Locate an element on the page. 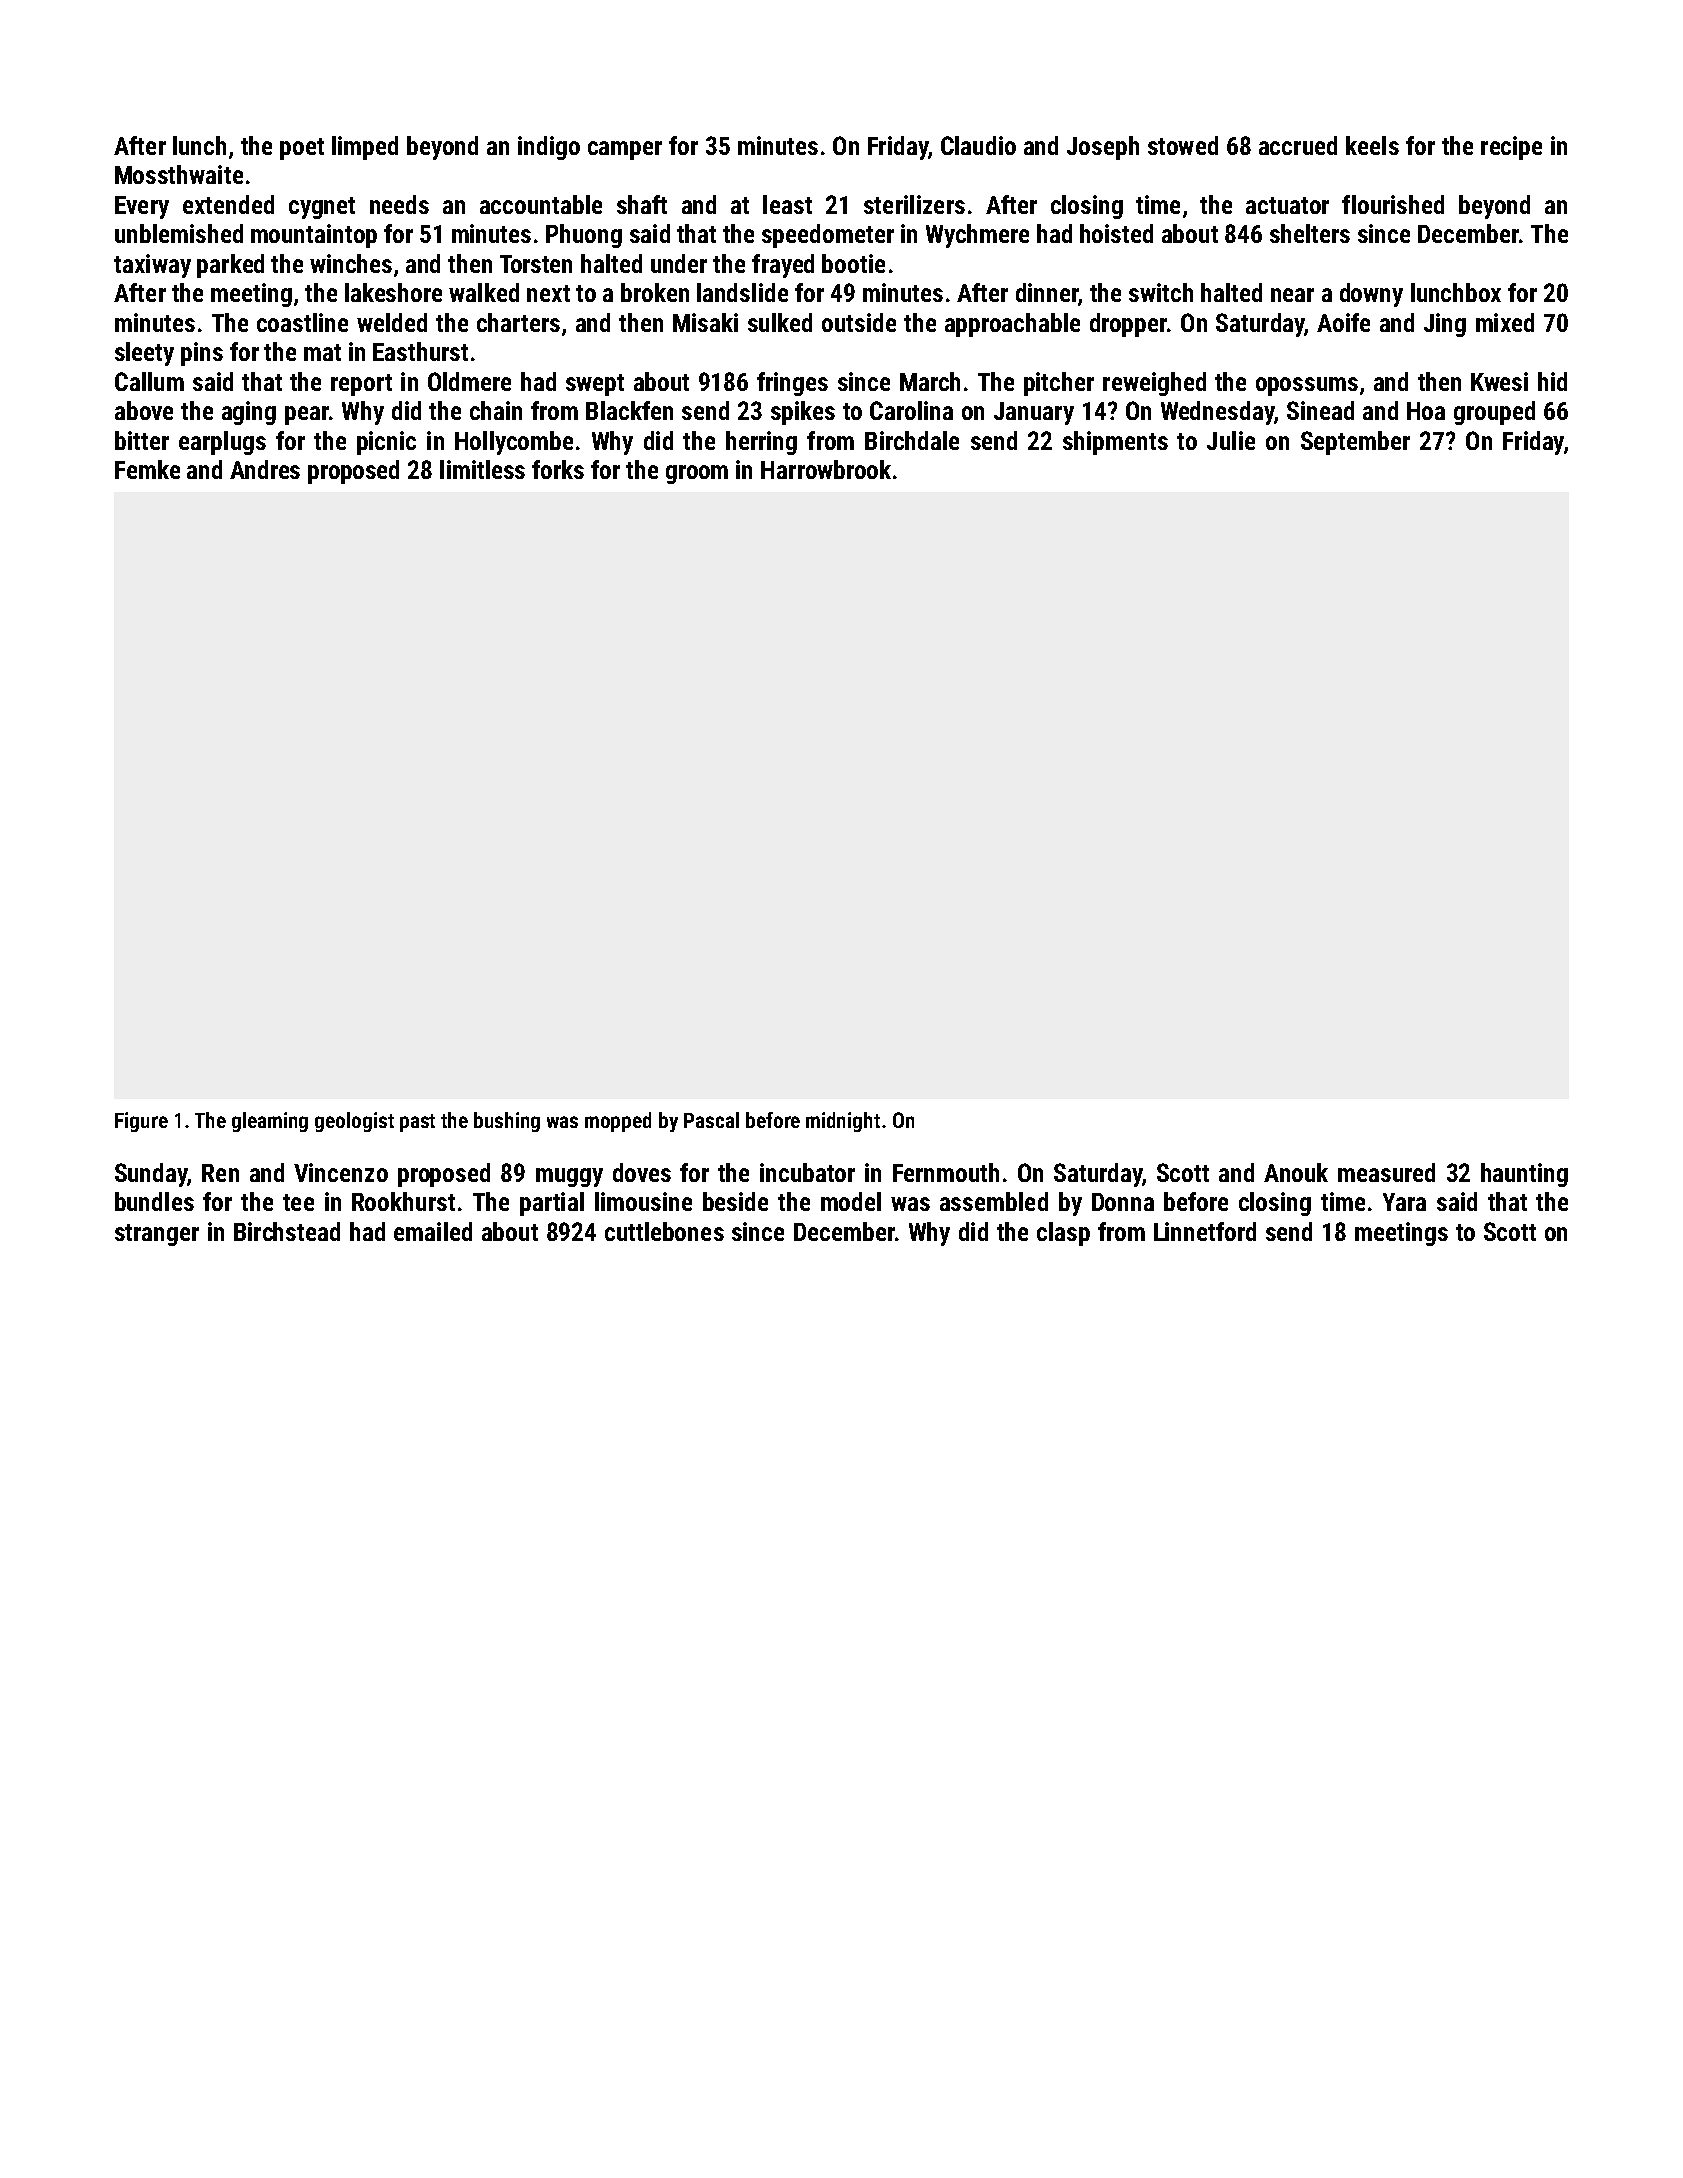 The height and width of the page is (2178, 1683). Anouk is located at coordinates (1296, 1172).
